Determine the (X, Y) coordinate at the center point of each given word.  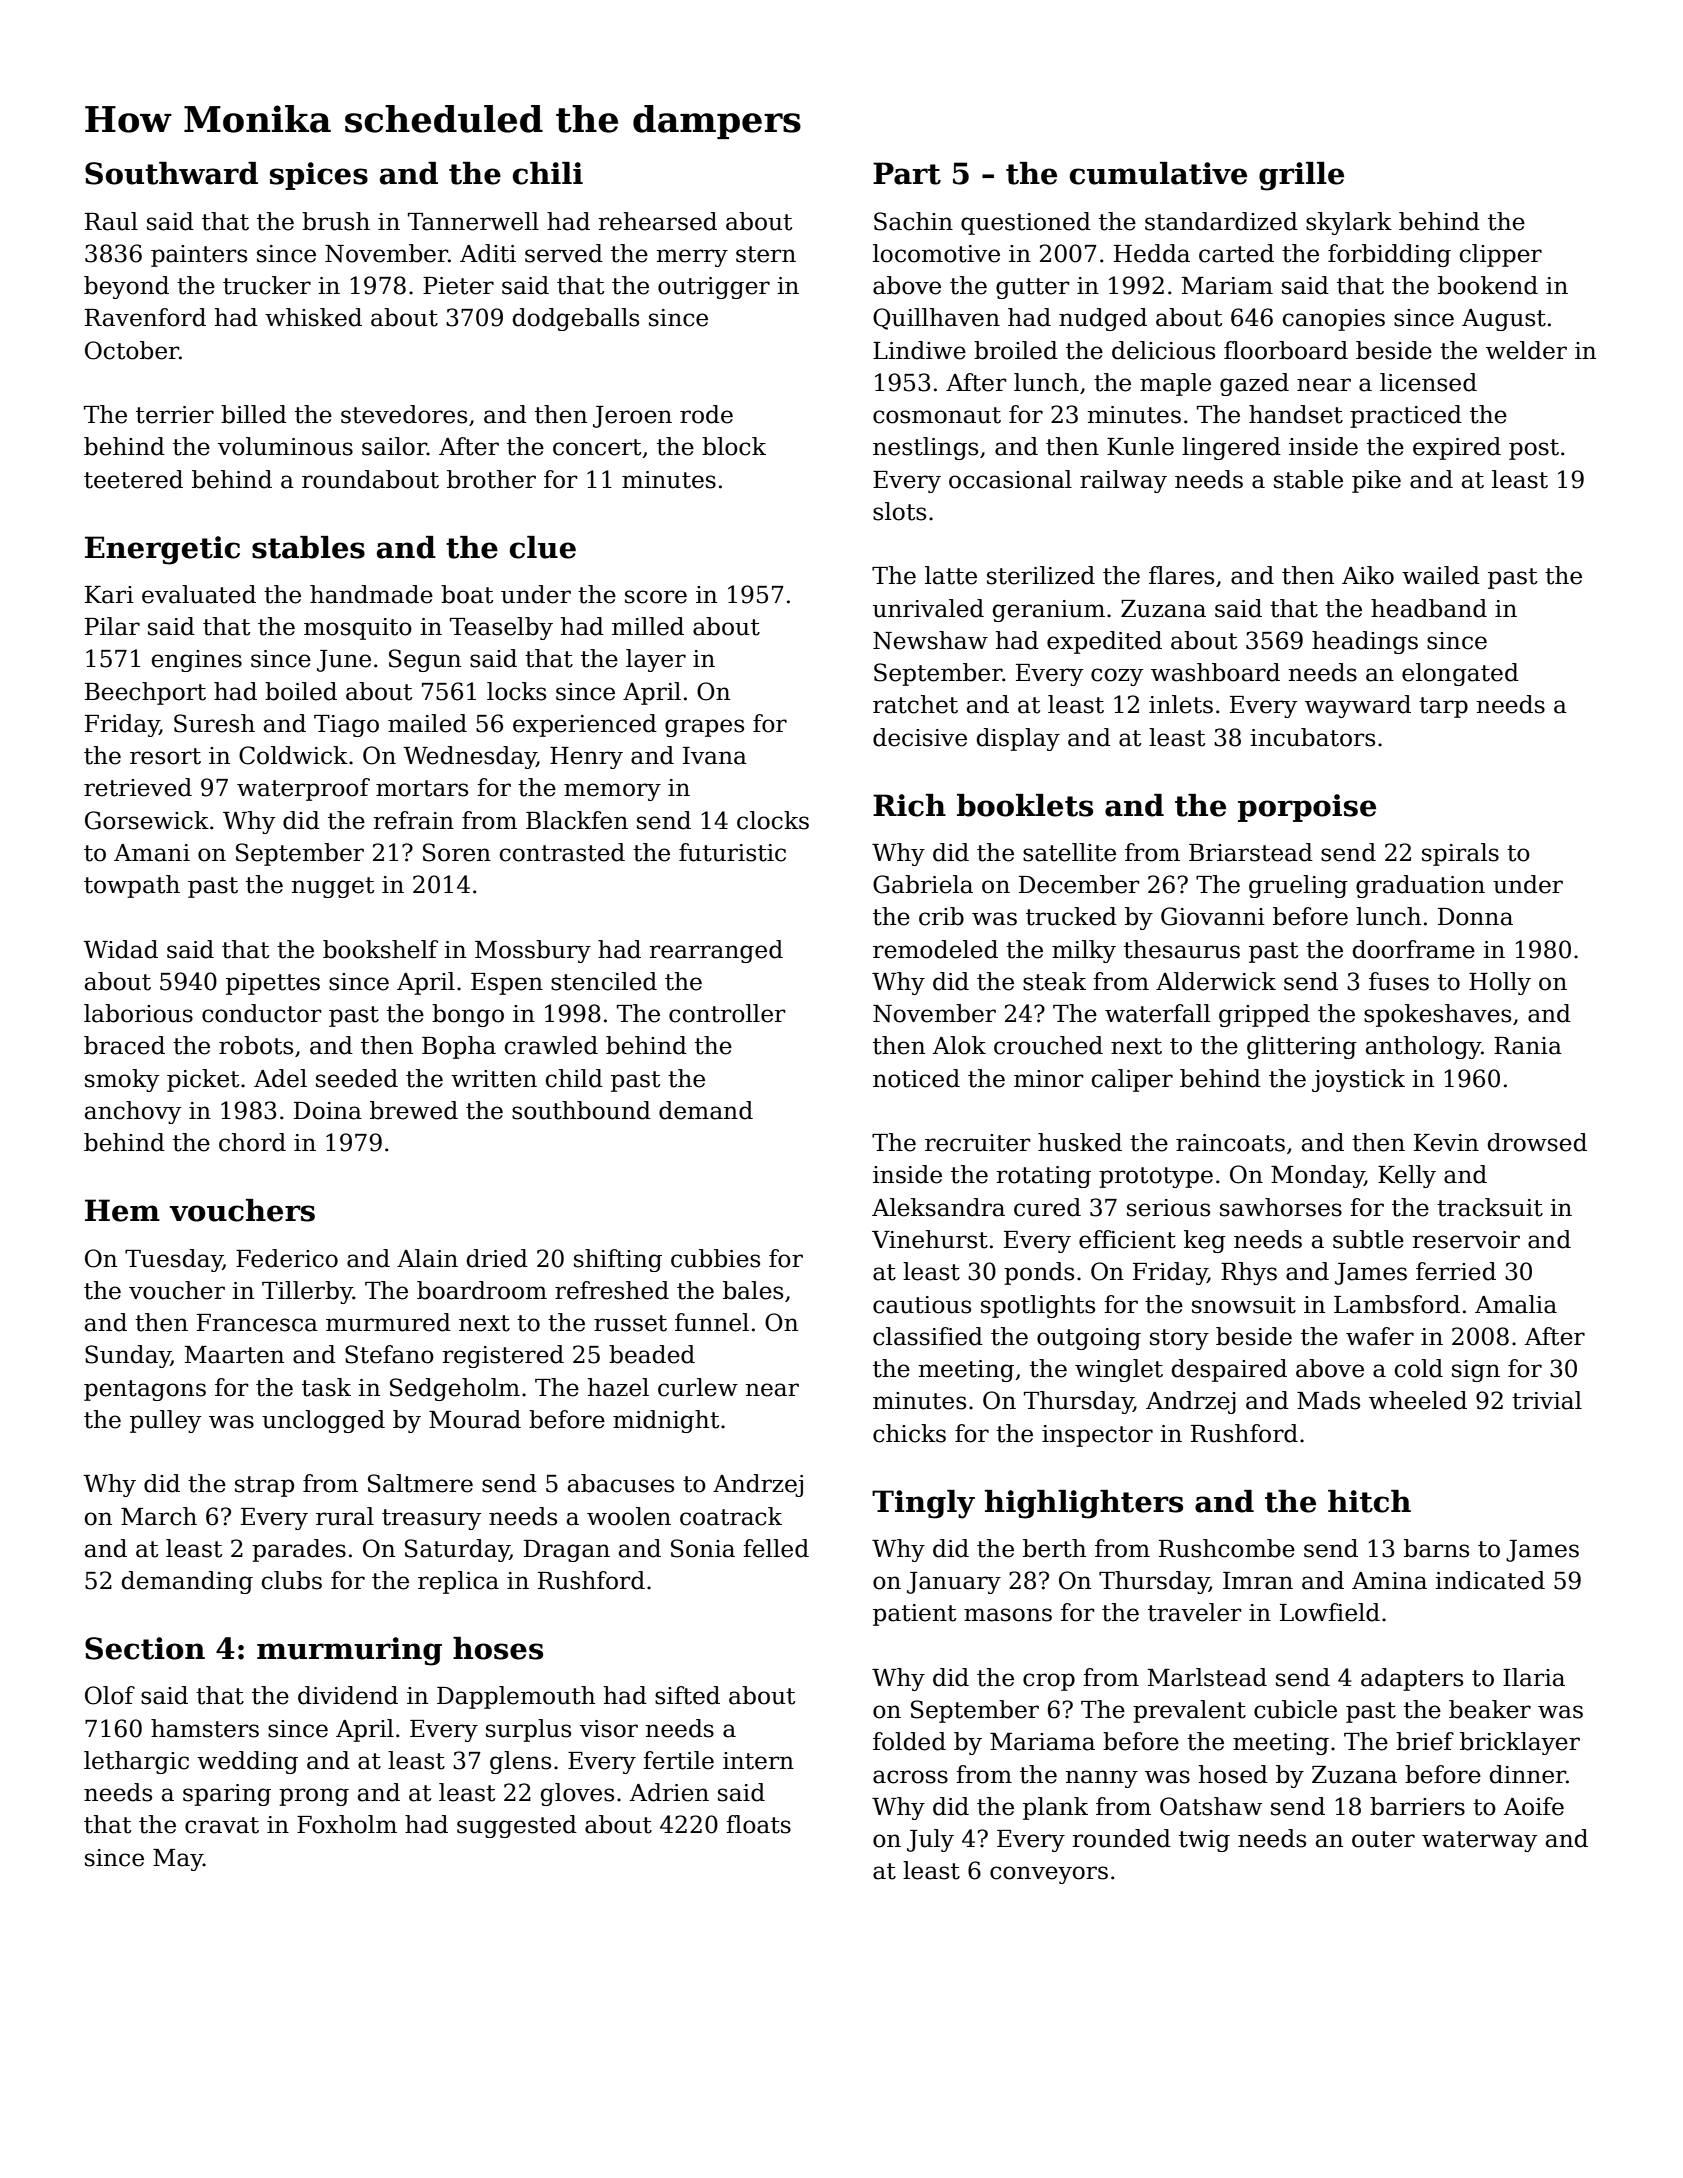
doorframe (1414, 949)
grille (1301, 176)
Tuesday (174, 1260)
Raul (111, 221)
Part (907, 173)
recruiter (978, 1143)
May (178, 1860)
